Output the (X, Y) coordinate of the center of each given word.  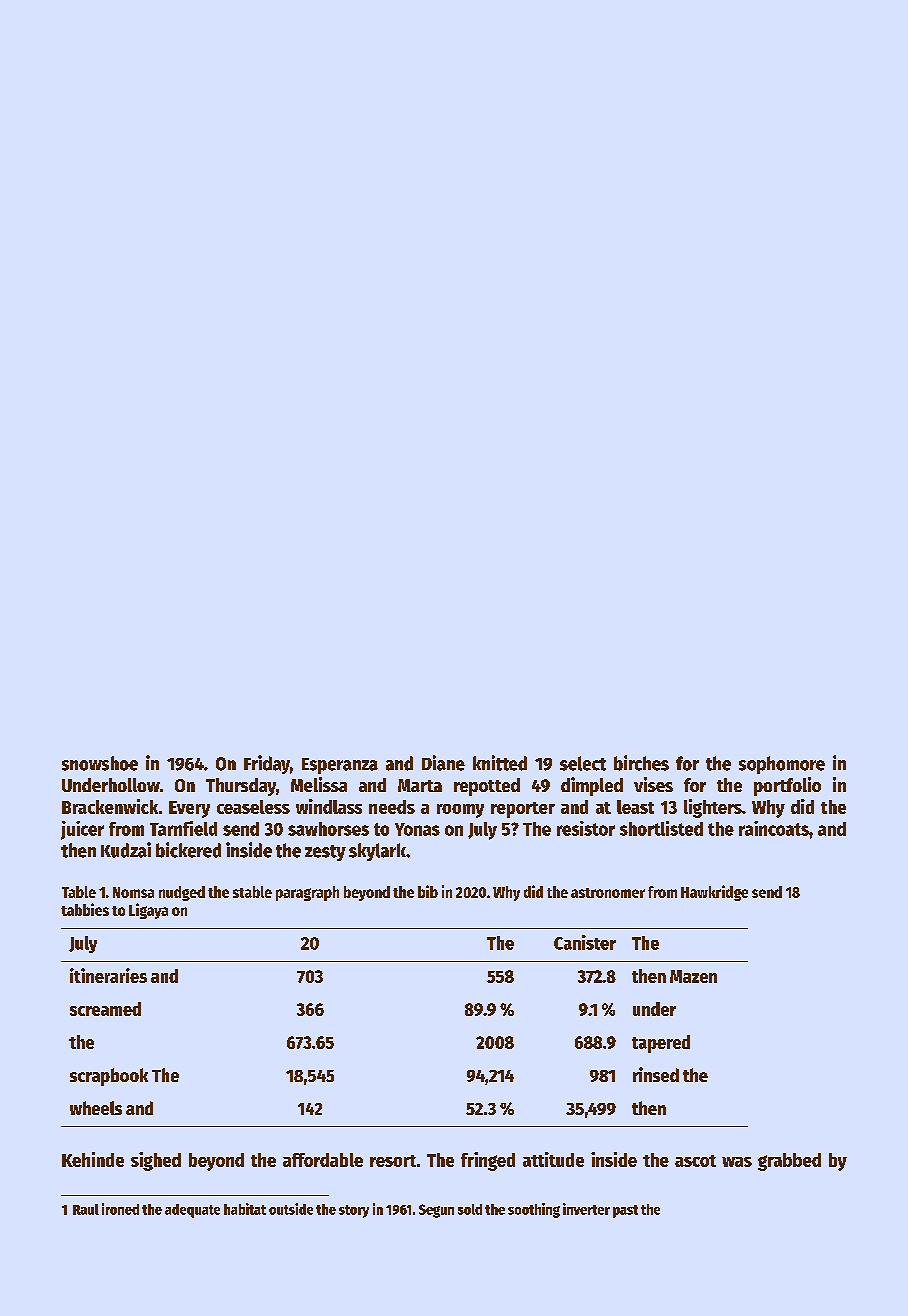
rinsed (656, 1074)
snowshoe (100, 763)
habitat (245, 1209)
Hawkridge (714, 893)
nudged (182, 893)
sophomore (782, 765)
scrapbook (109, 1077)
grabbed (789, 1162)
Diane (443, 763)
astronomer (608, 893)
